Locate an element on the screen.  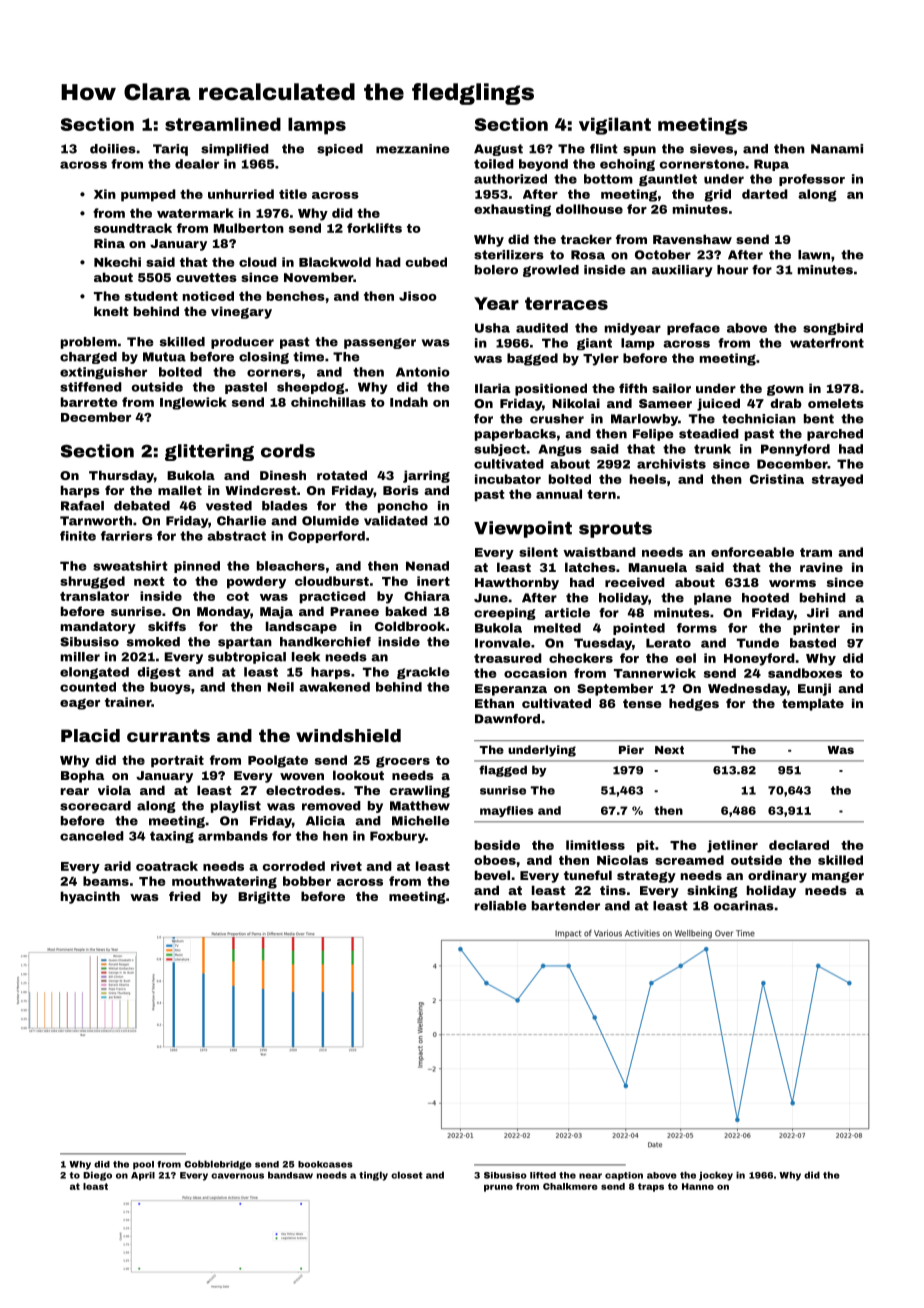
prune is located at coordinates (498, 1188).
